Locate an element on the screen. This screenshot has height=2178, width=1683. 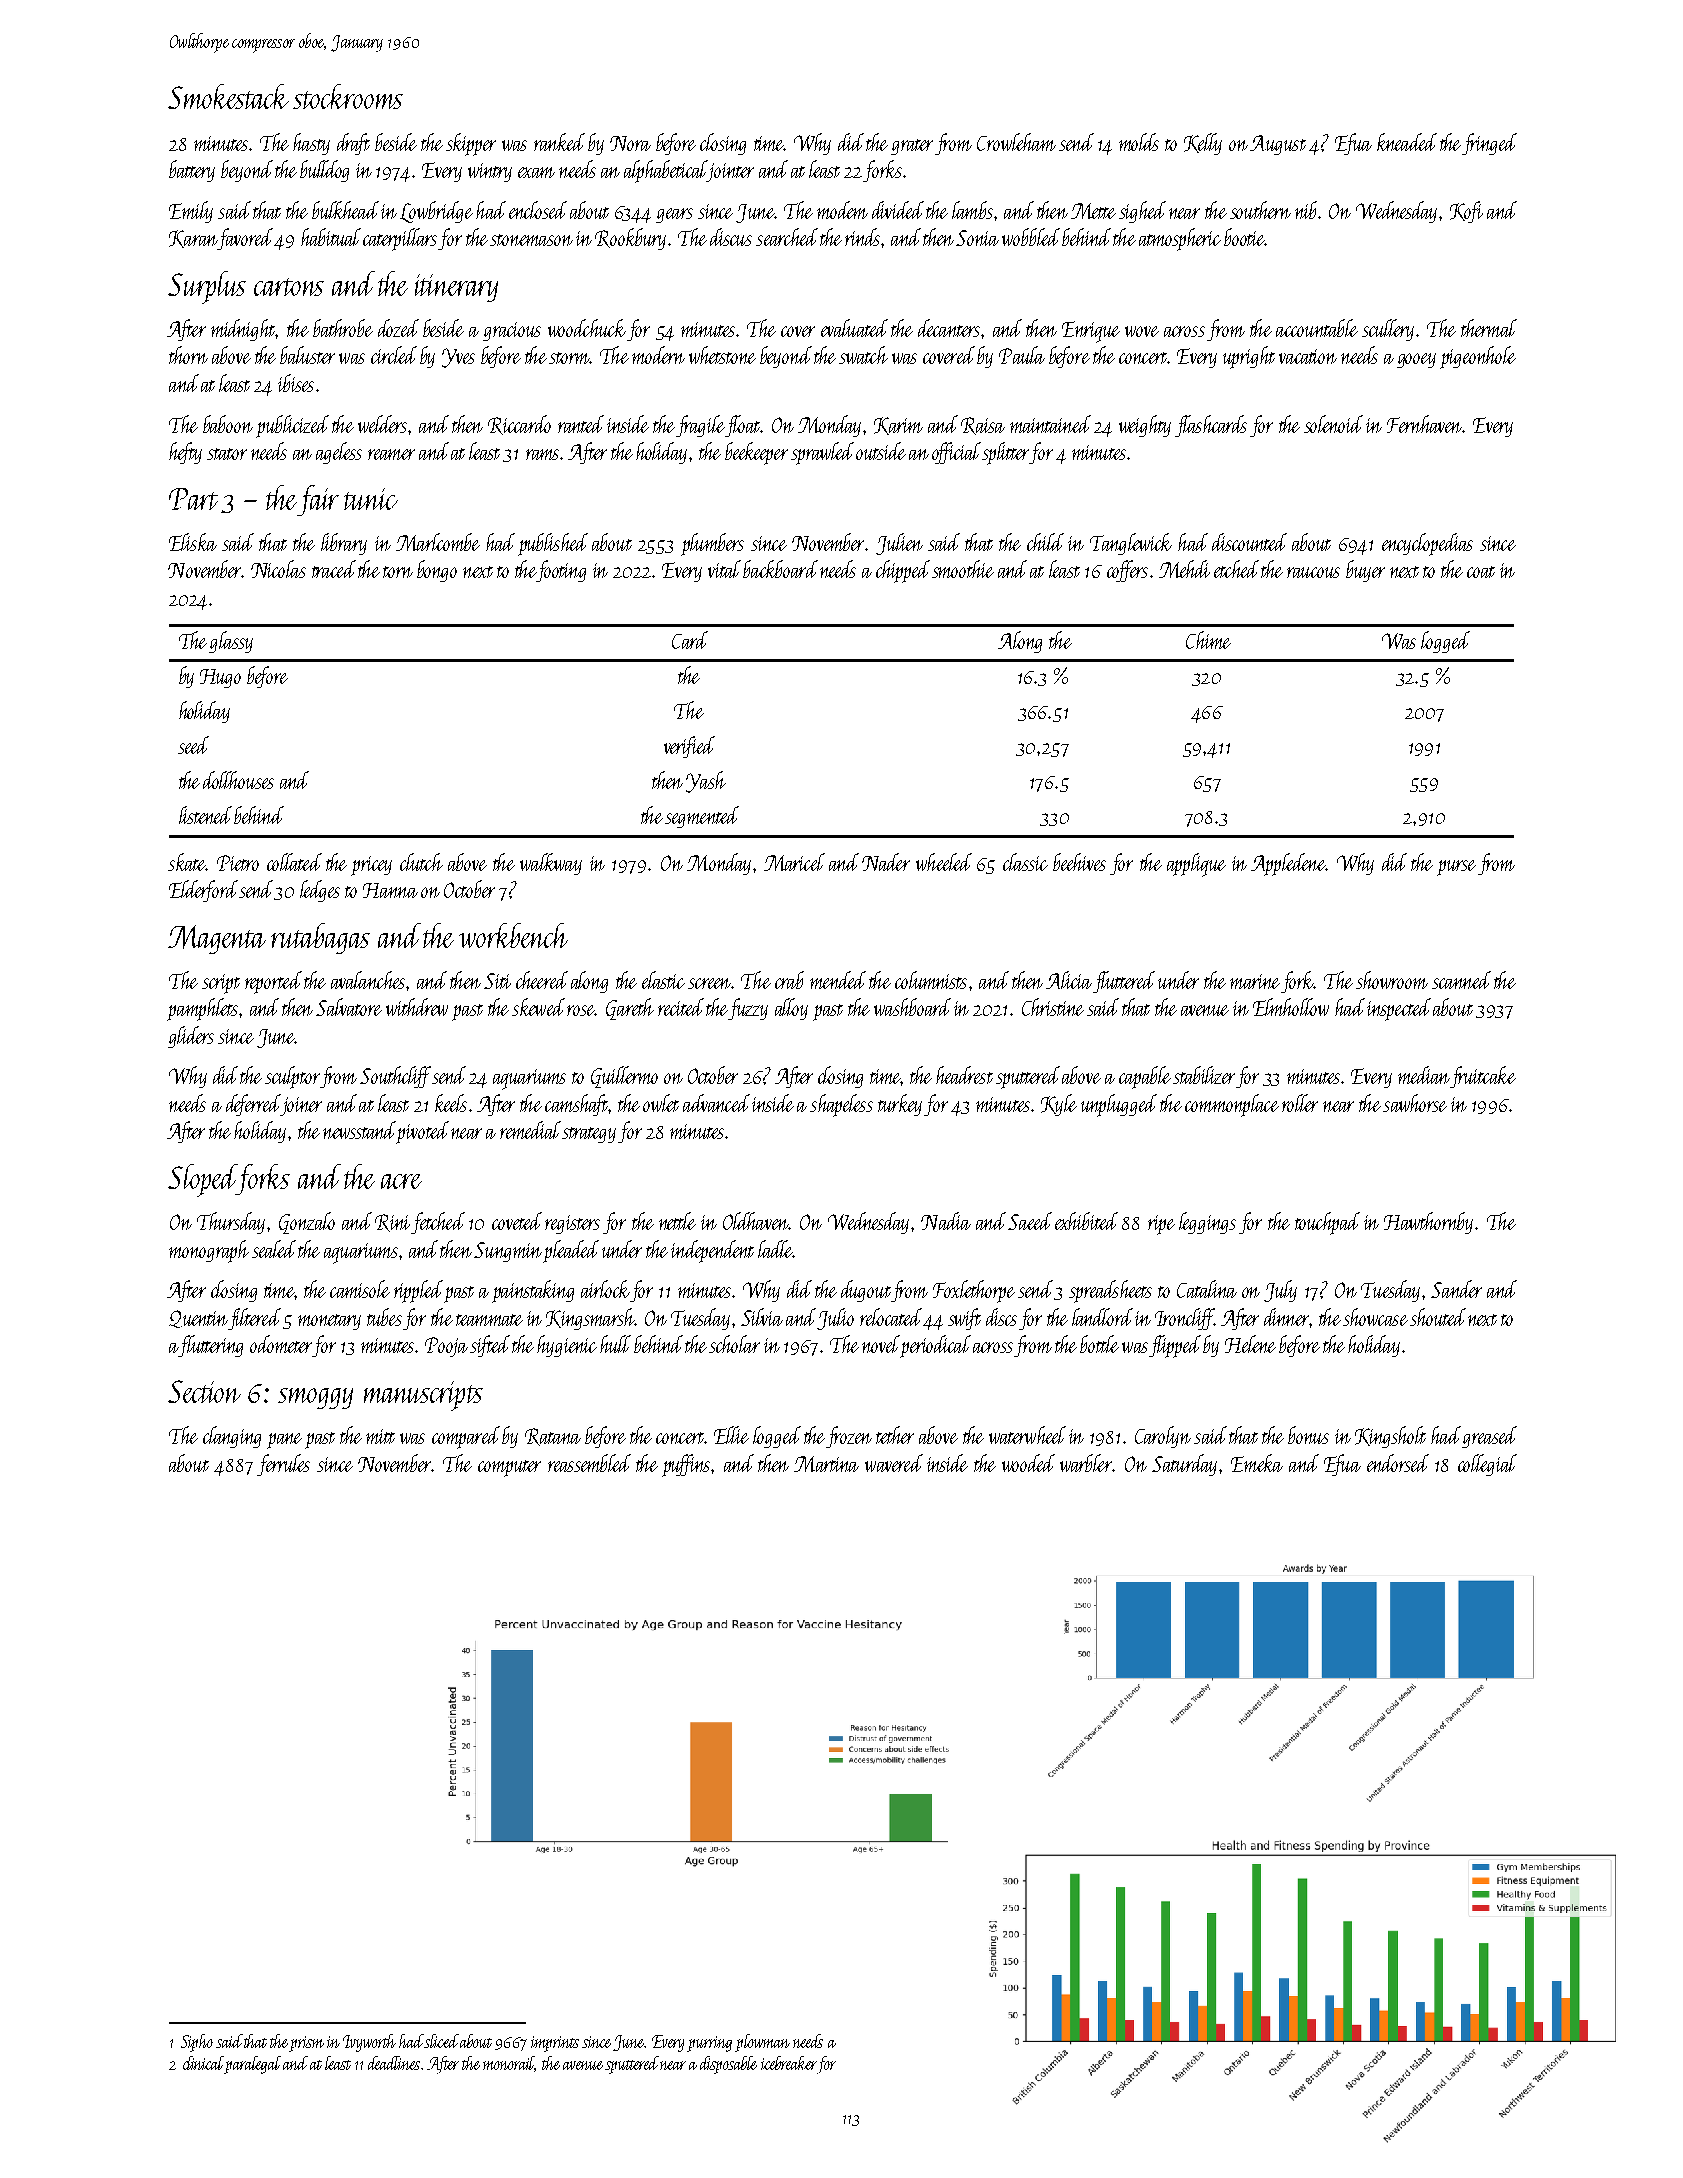
remedial is located at coordinates (530, 1130).
